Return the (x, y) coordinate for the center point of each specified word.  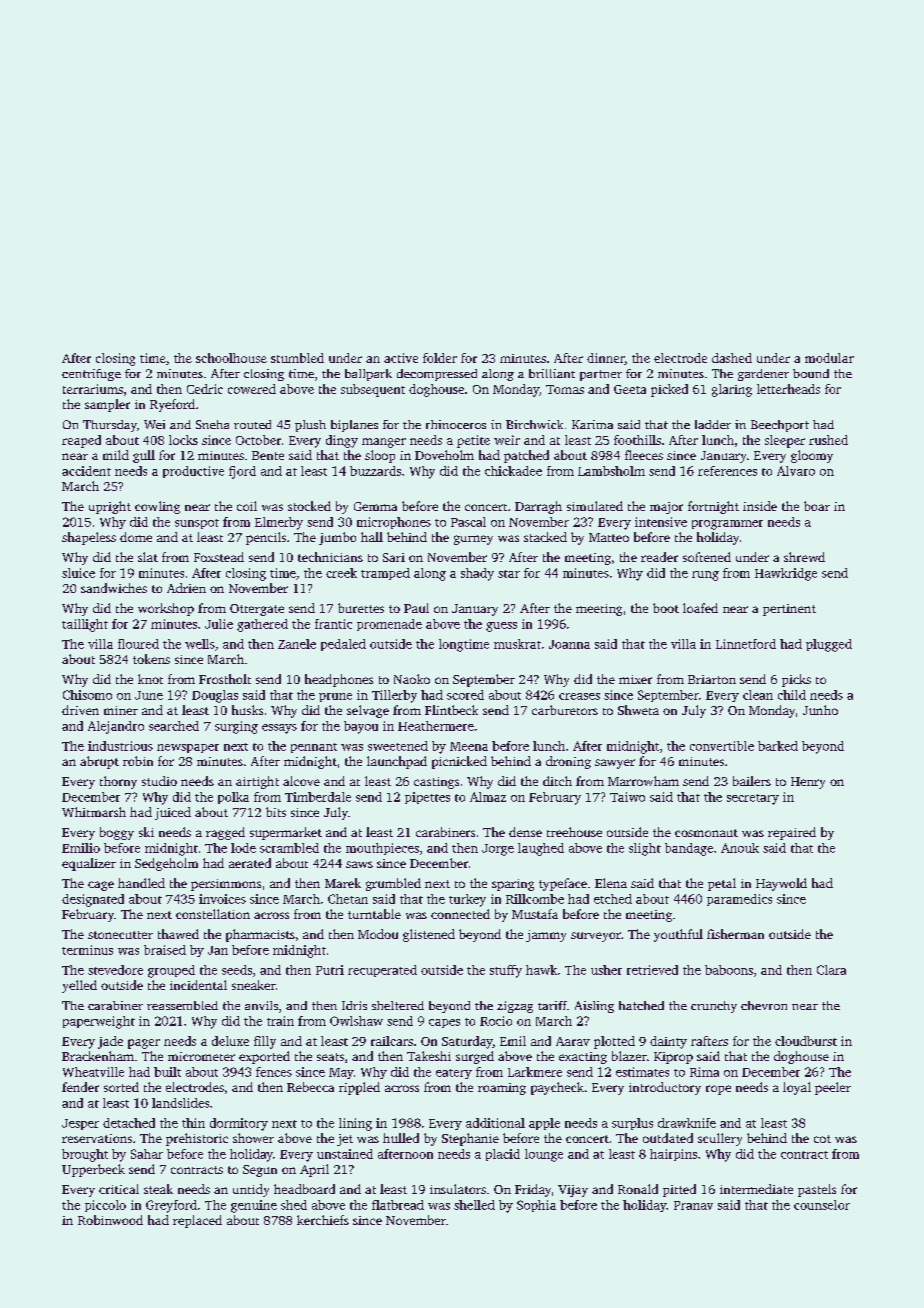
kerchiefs (323, 1220)
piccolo (105, 1206)
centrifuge (91, 375)
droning (568, 762)
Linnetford (746, 644)
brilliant (552, 373)
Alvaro (796, 471)
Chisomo (87, 695)
